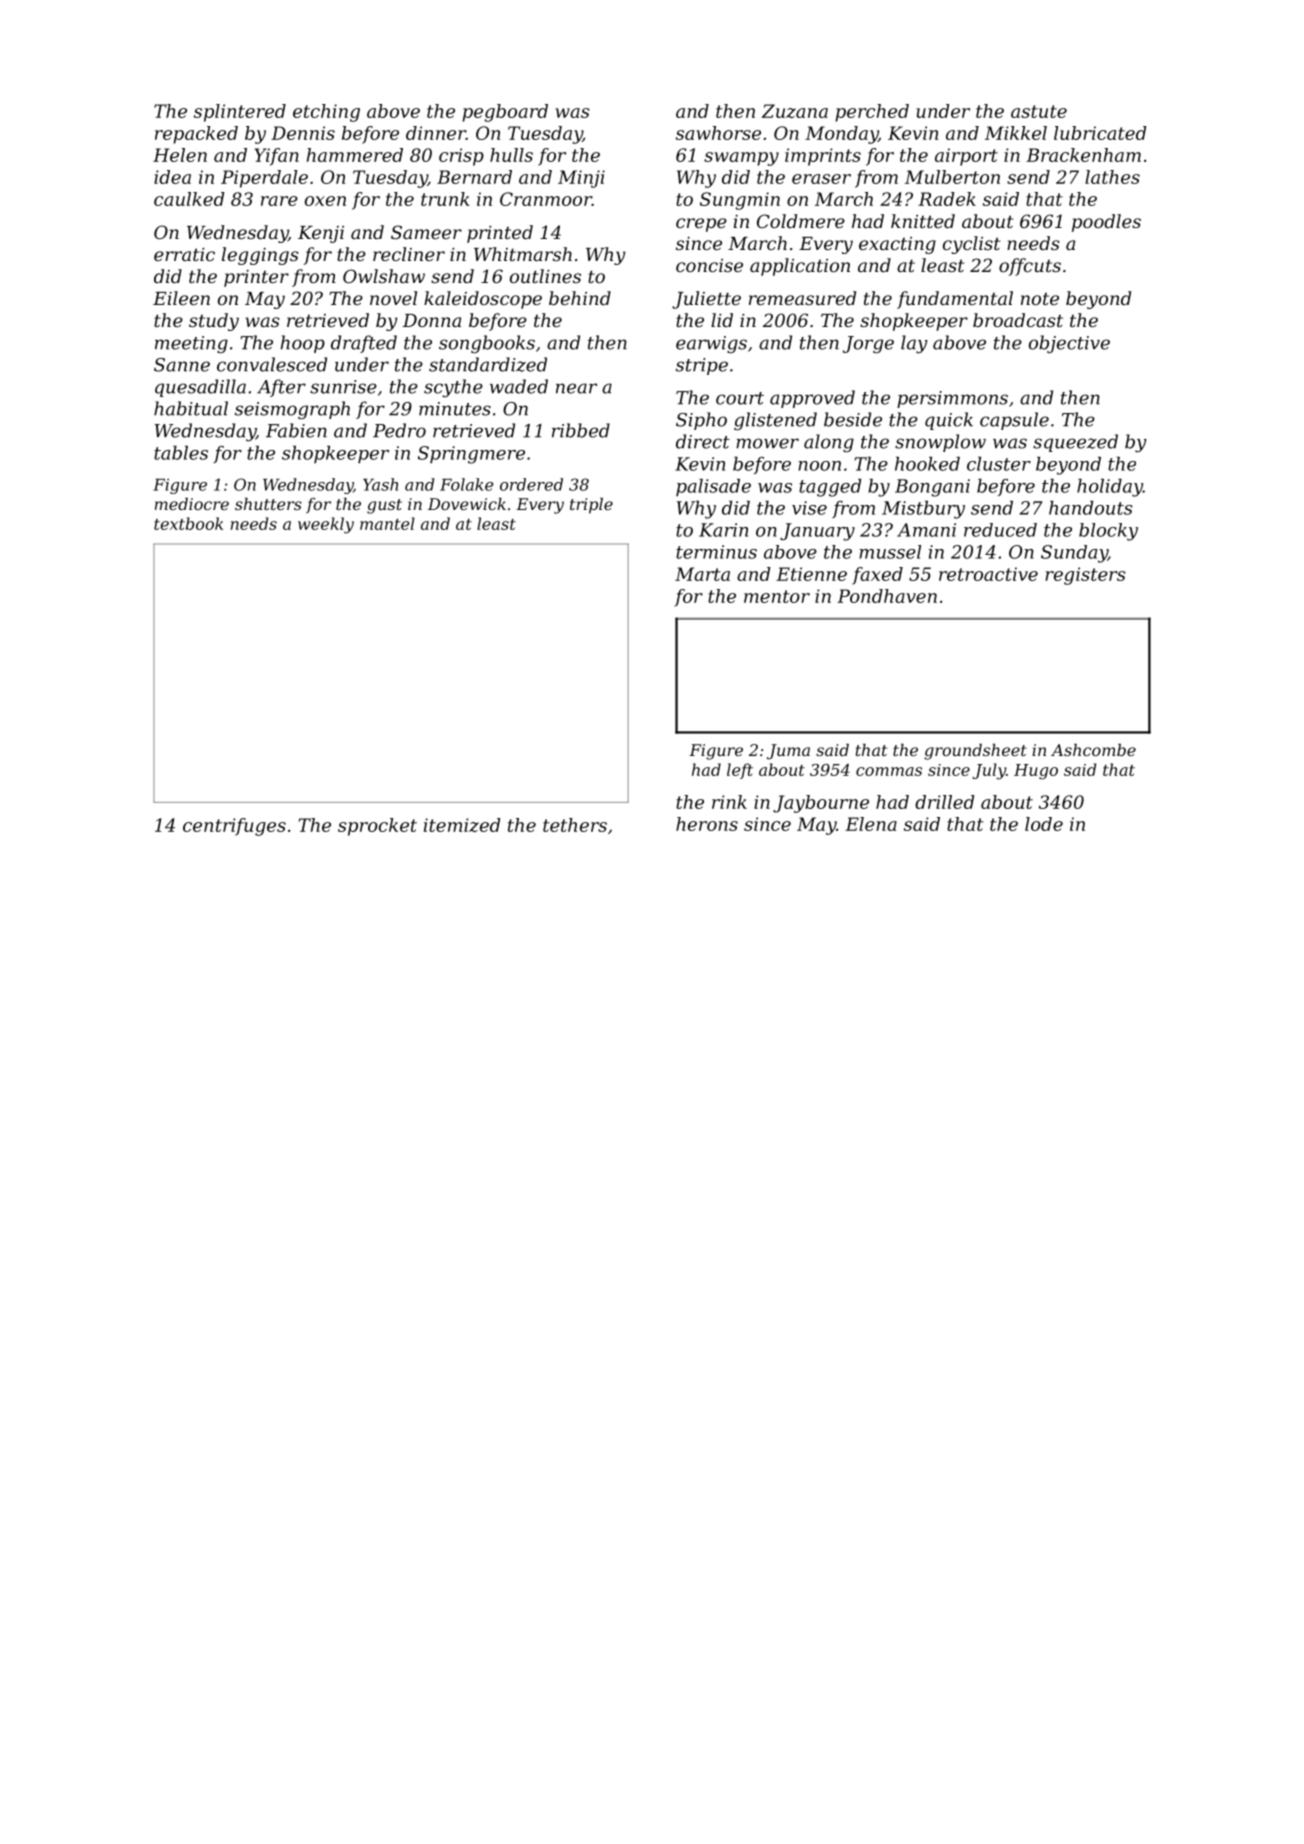  What do you see at coordinates (709, 265) in the screenshot?
I see `concise` at bounding box center [709, 265].
